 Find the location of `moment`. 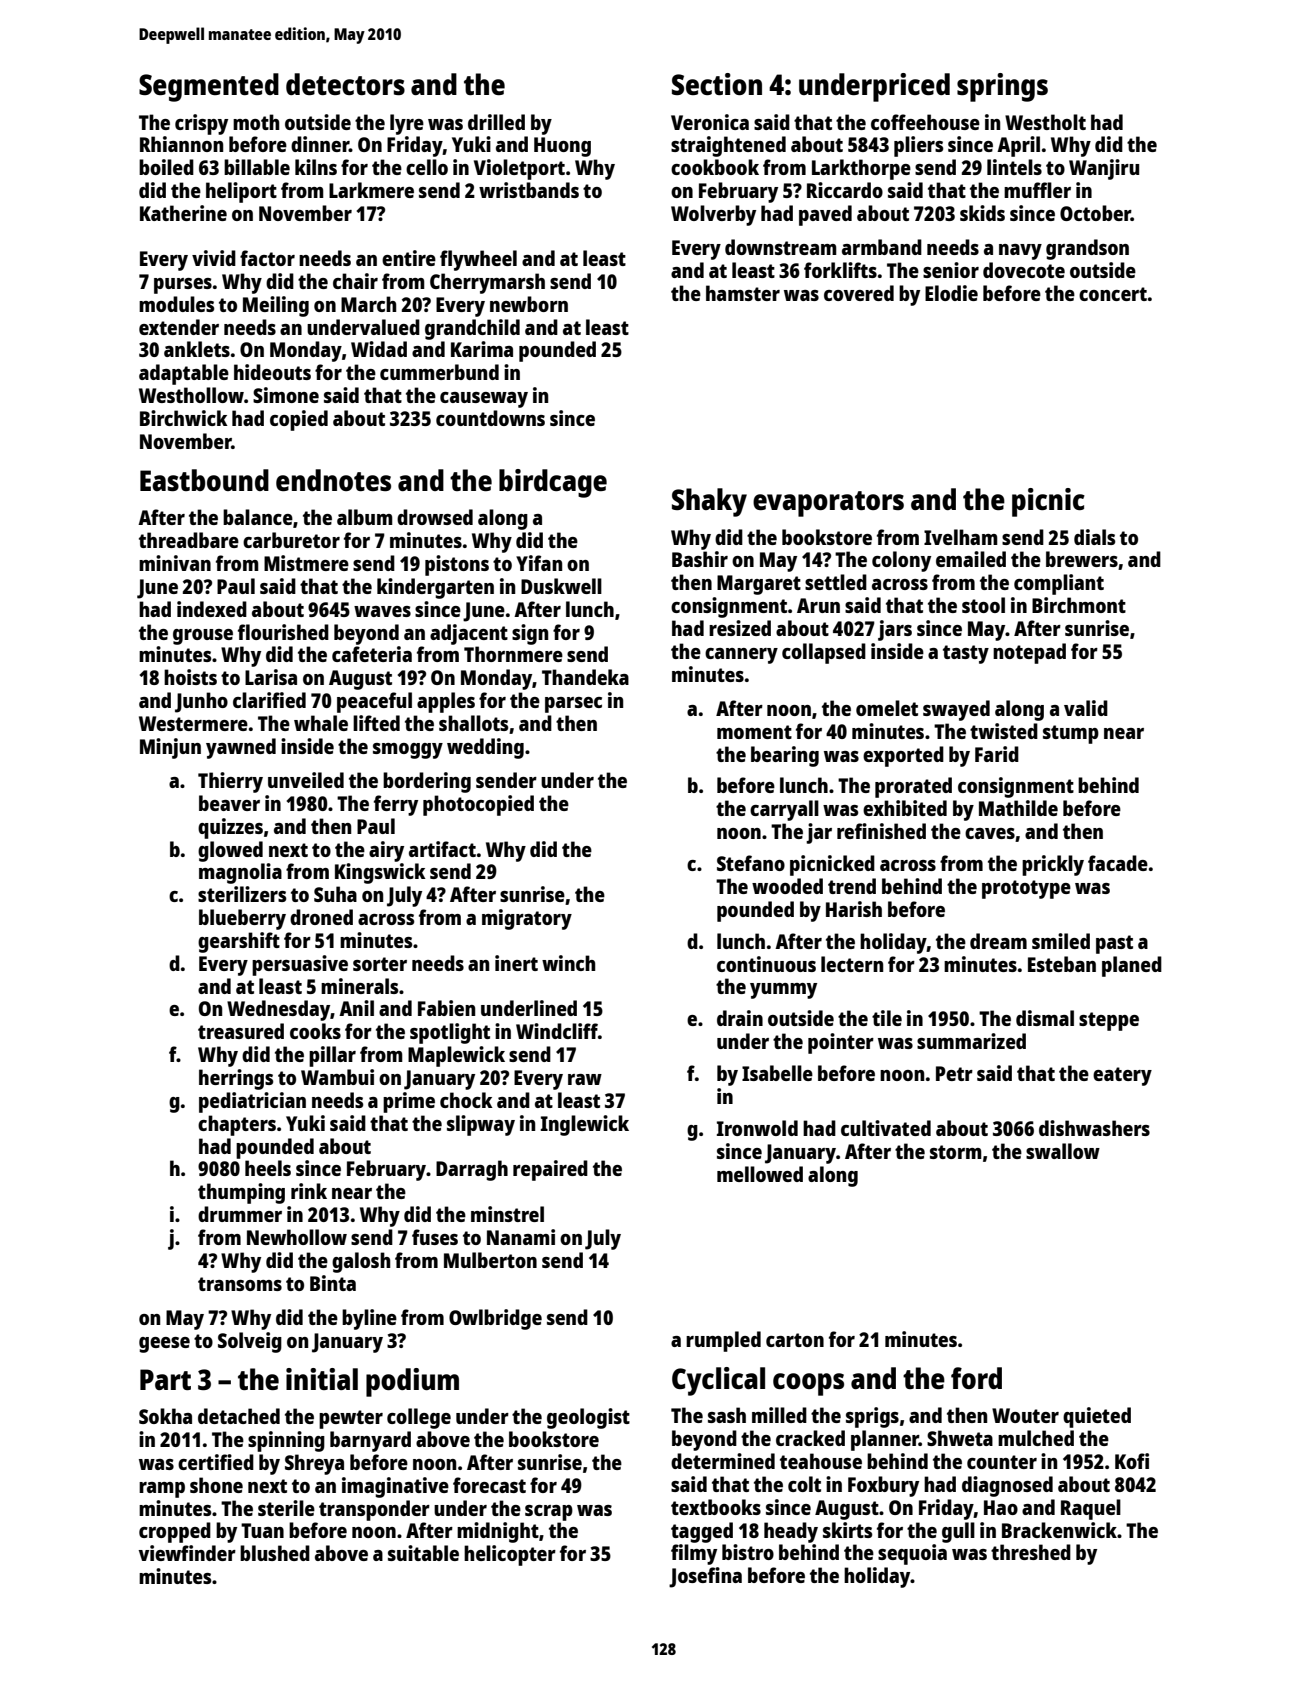

moment is located at coordinates (754, 732).
